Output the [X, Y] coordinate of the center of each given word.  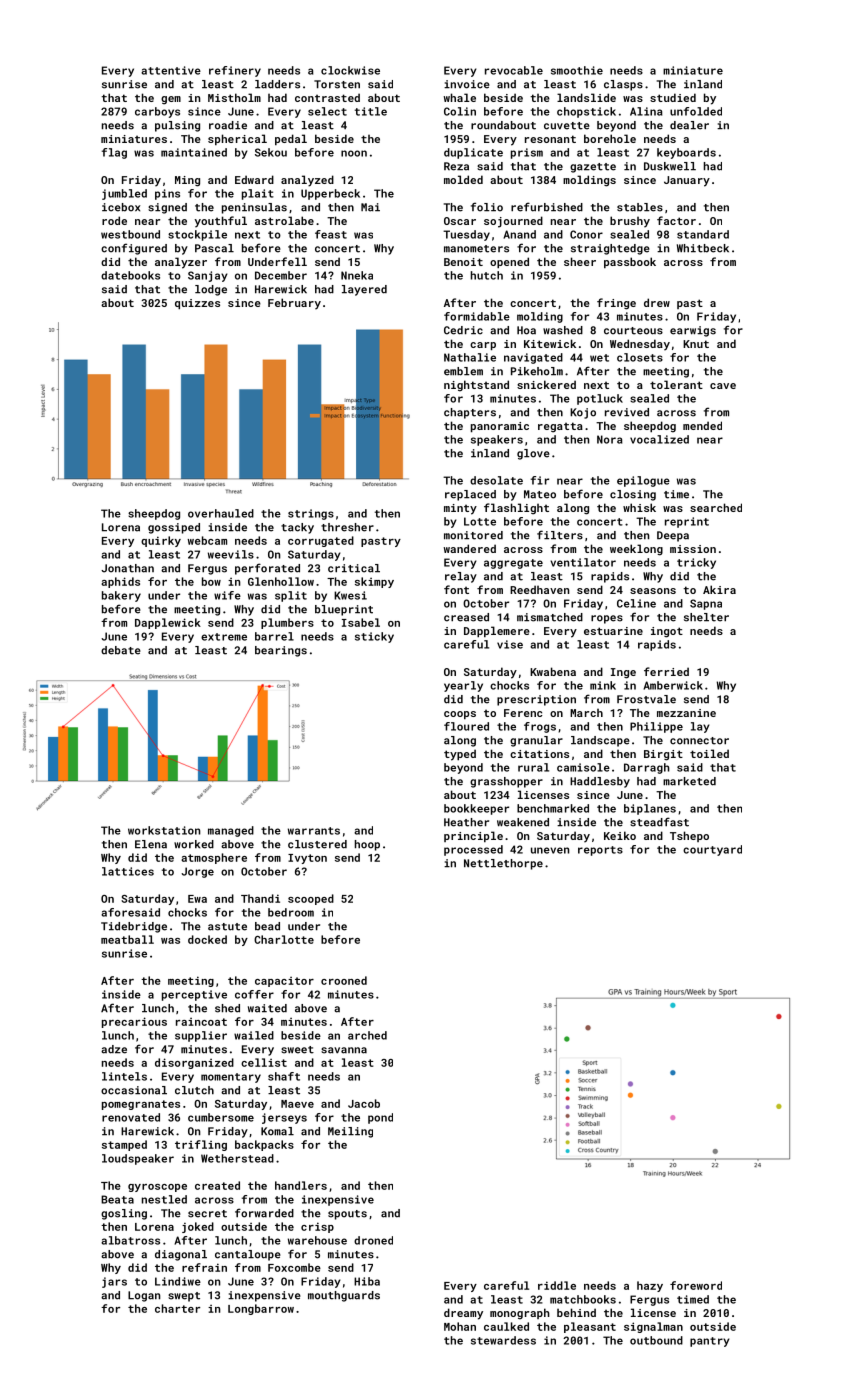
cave [723, 386]
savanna [344, 1050]
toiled [709, 753]
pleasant [590, 1327]
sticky [374, 637]
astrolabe [284, 220]
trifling [201, 1145]
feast [331, 234]
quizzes [197, 304]
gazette [593, 168]
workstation [164, 830]
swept [184, 1297]
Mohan [460, 1326]
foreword [696, 1285]
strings [311, 514]
